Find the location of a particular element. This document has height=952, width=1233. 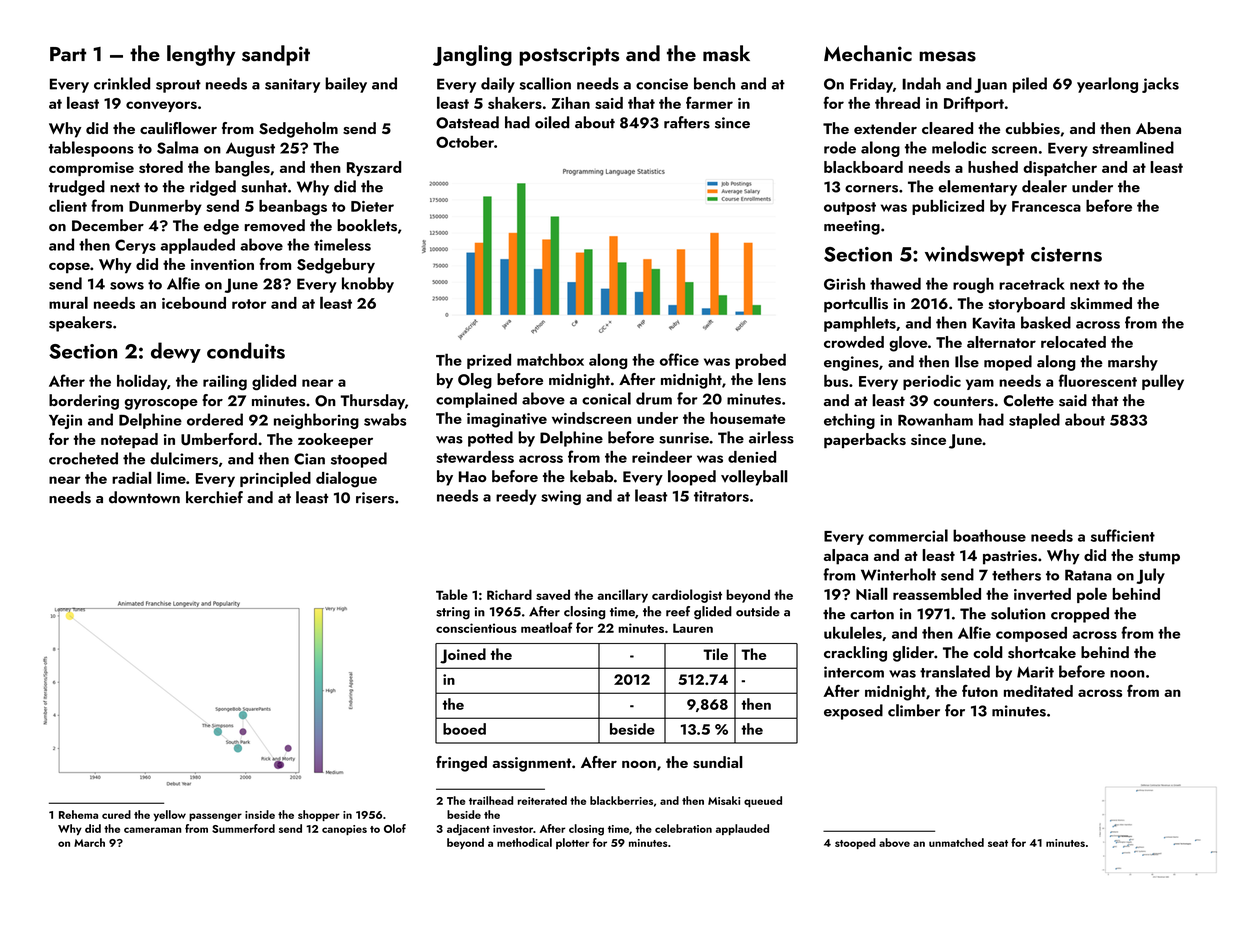

mask is located at coordinates (726, 53).
